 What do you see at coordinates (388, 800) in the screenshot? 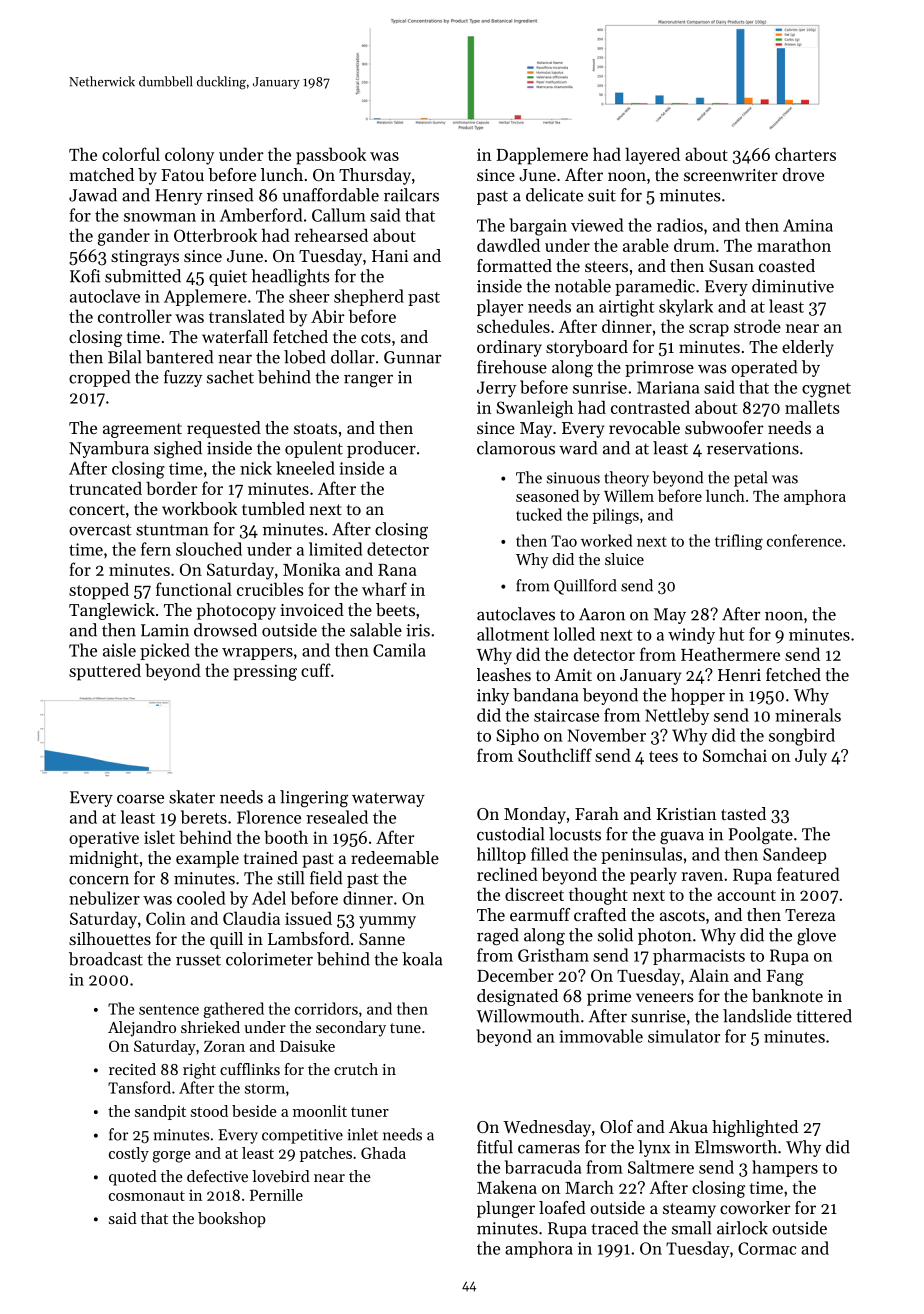
I see `waterway` at bounding box center [388, 800].
